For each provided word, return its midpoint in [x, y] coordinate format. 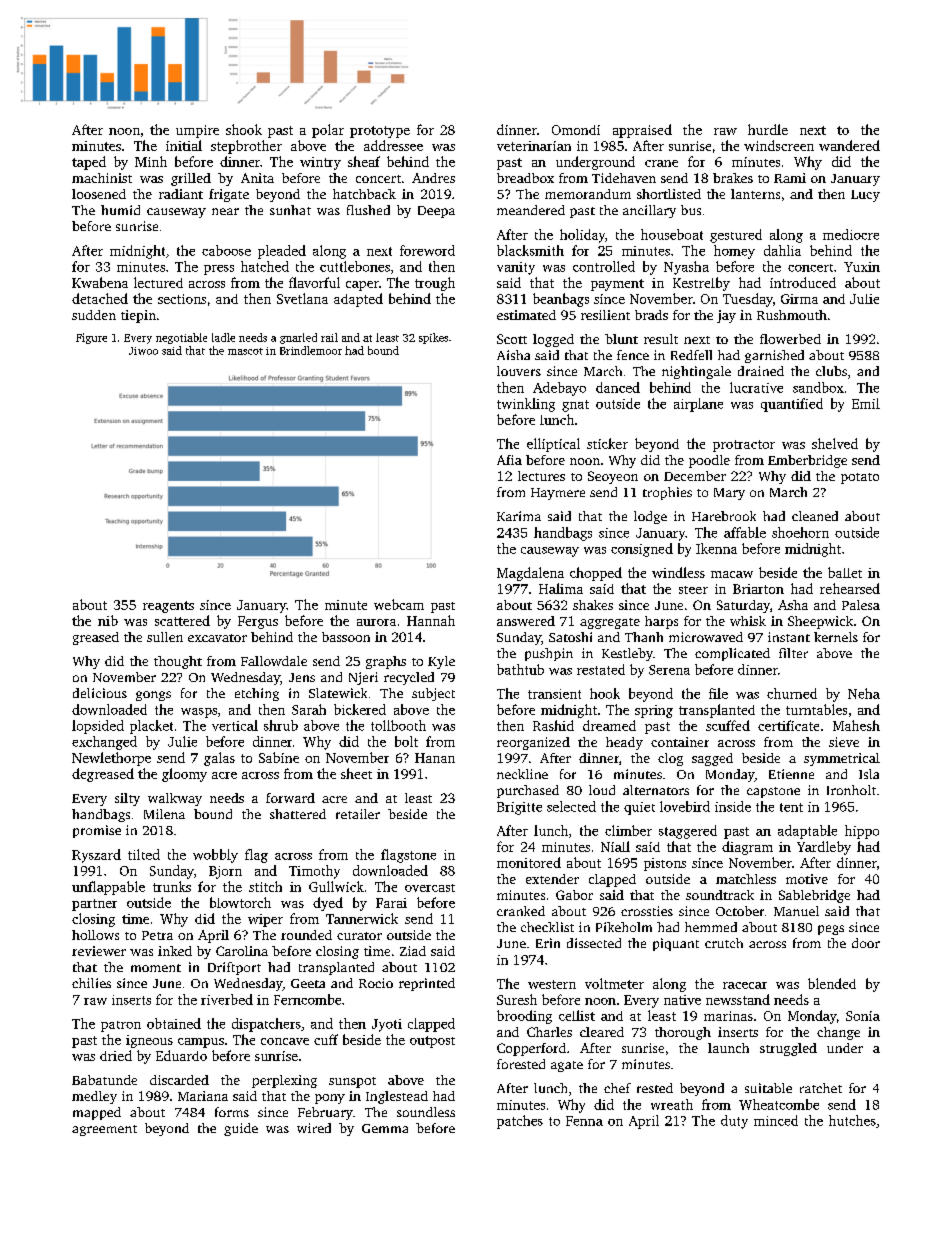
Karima [519, 516]
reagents [168, 607]
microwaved [706, 637]
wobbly [215, 856]
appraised [642, 131]
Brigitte [519, 808]
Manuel [796, 911]
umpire [197, 131]
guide [241, 1129]
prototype [380, 132]
